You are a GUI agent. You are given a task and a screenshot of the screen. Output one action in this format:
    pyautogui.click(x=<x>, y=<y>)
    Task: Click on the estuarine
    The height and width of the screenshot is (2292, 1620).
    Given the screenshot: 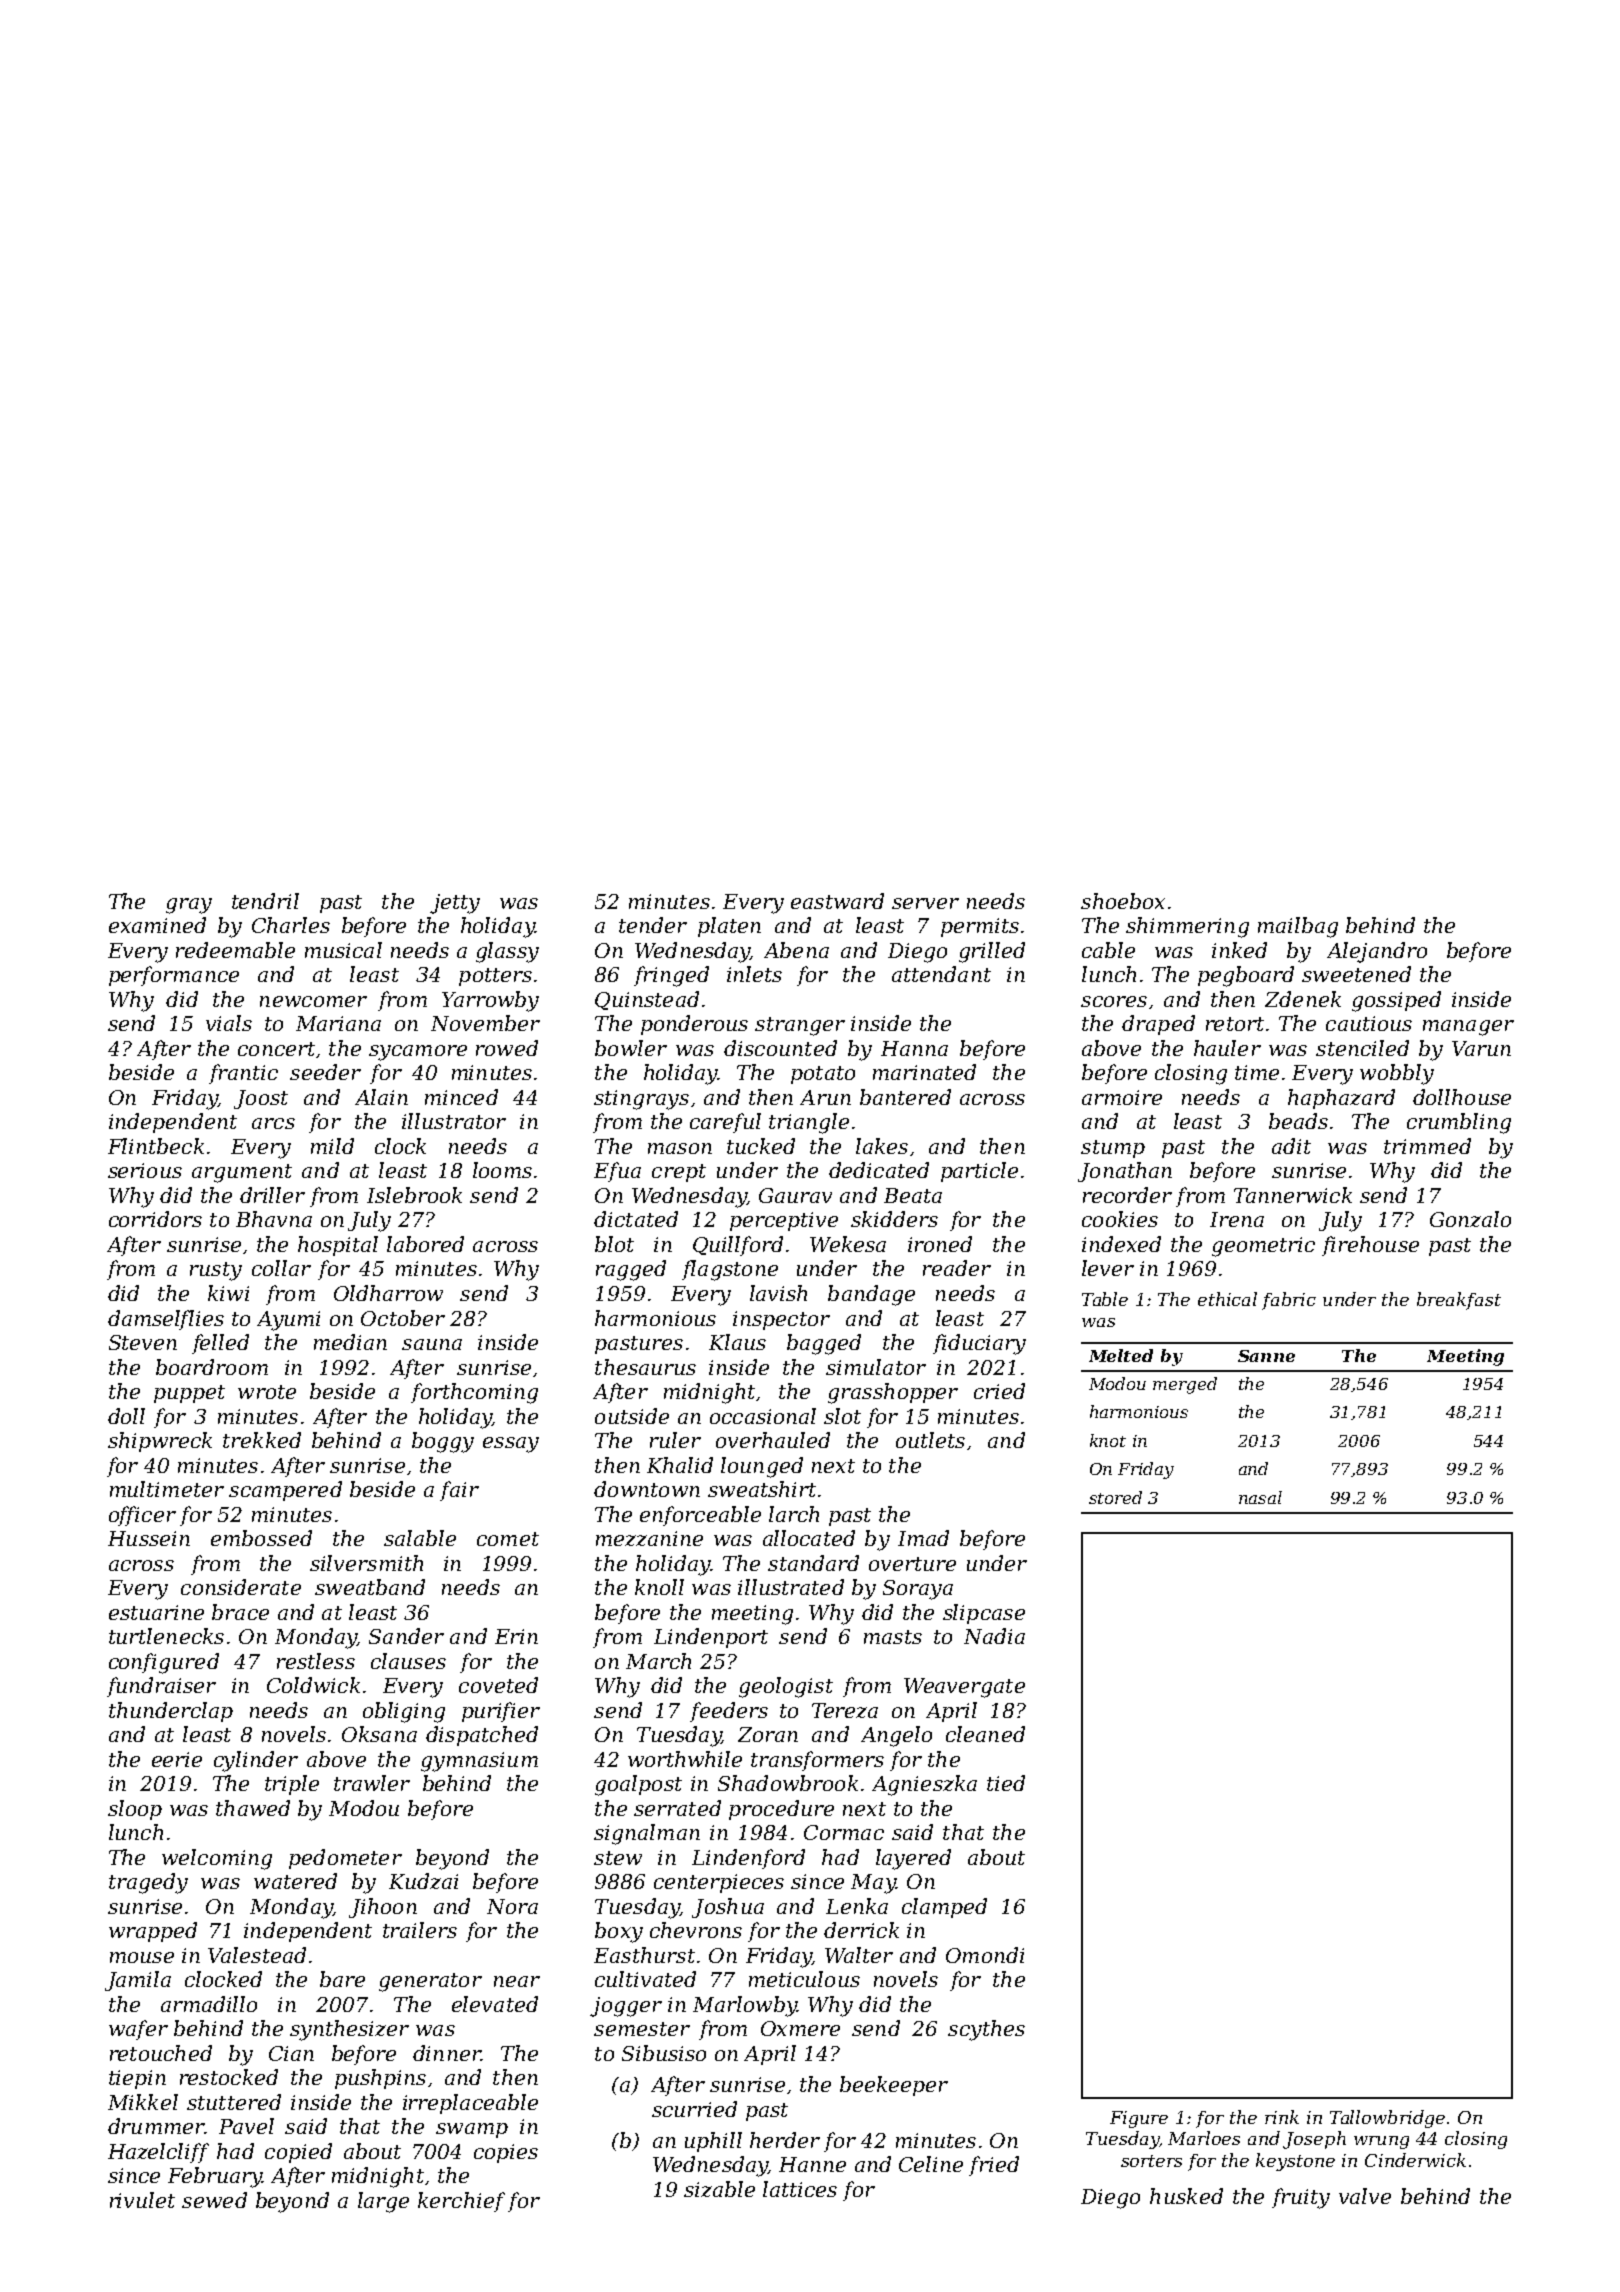 What is the action you would take?
    pyautogui.click(x=156, y=1612)
